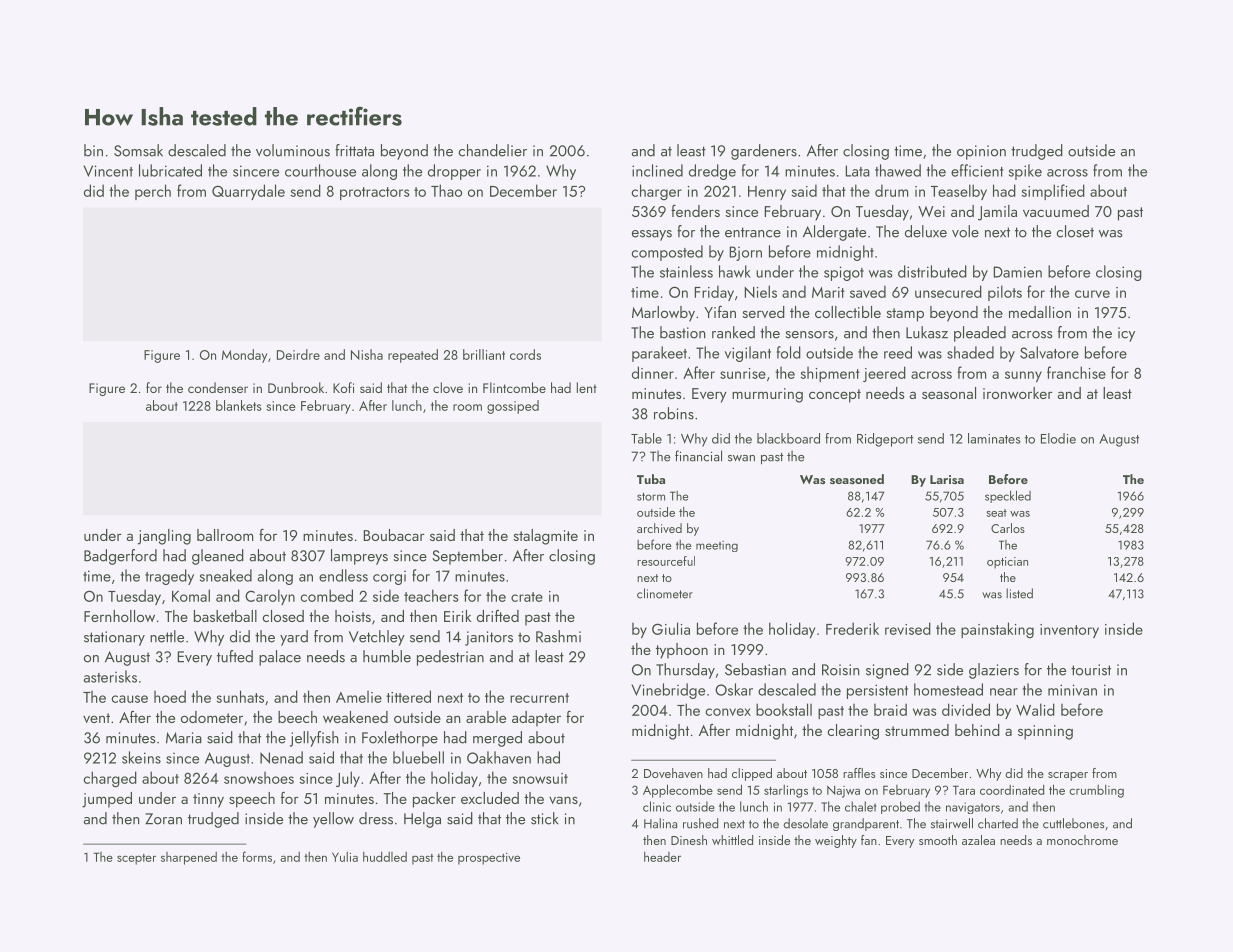 This screenshot has width=1233, height=952. I want to click on robins, so click(674, 413).
